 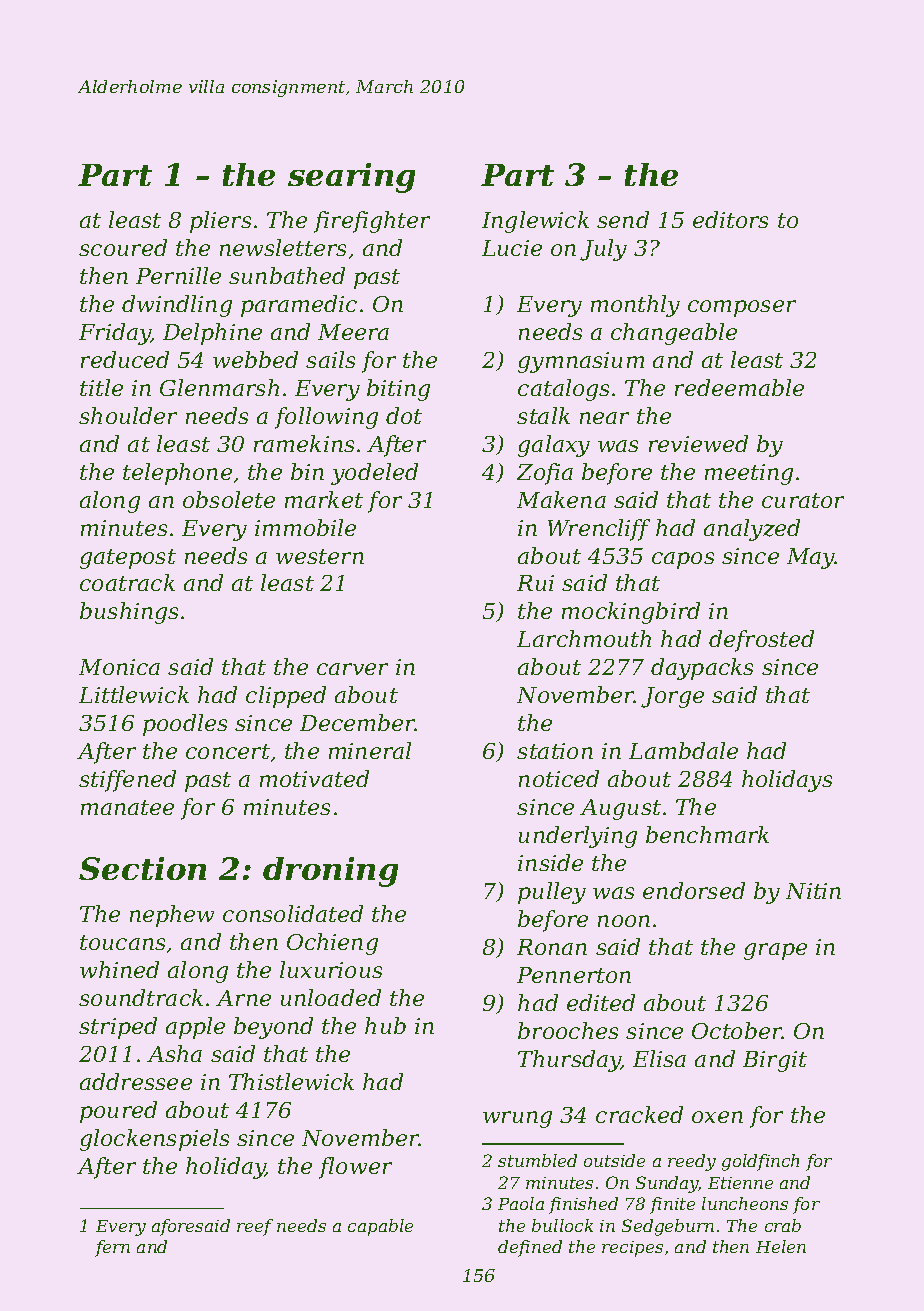 What do you see at coordinates (603, 250) in the screenshot?
I see `July` at bounding box center [603, 250].
